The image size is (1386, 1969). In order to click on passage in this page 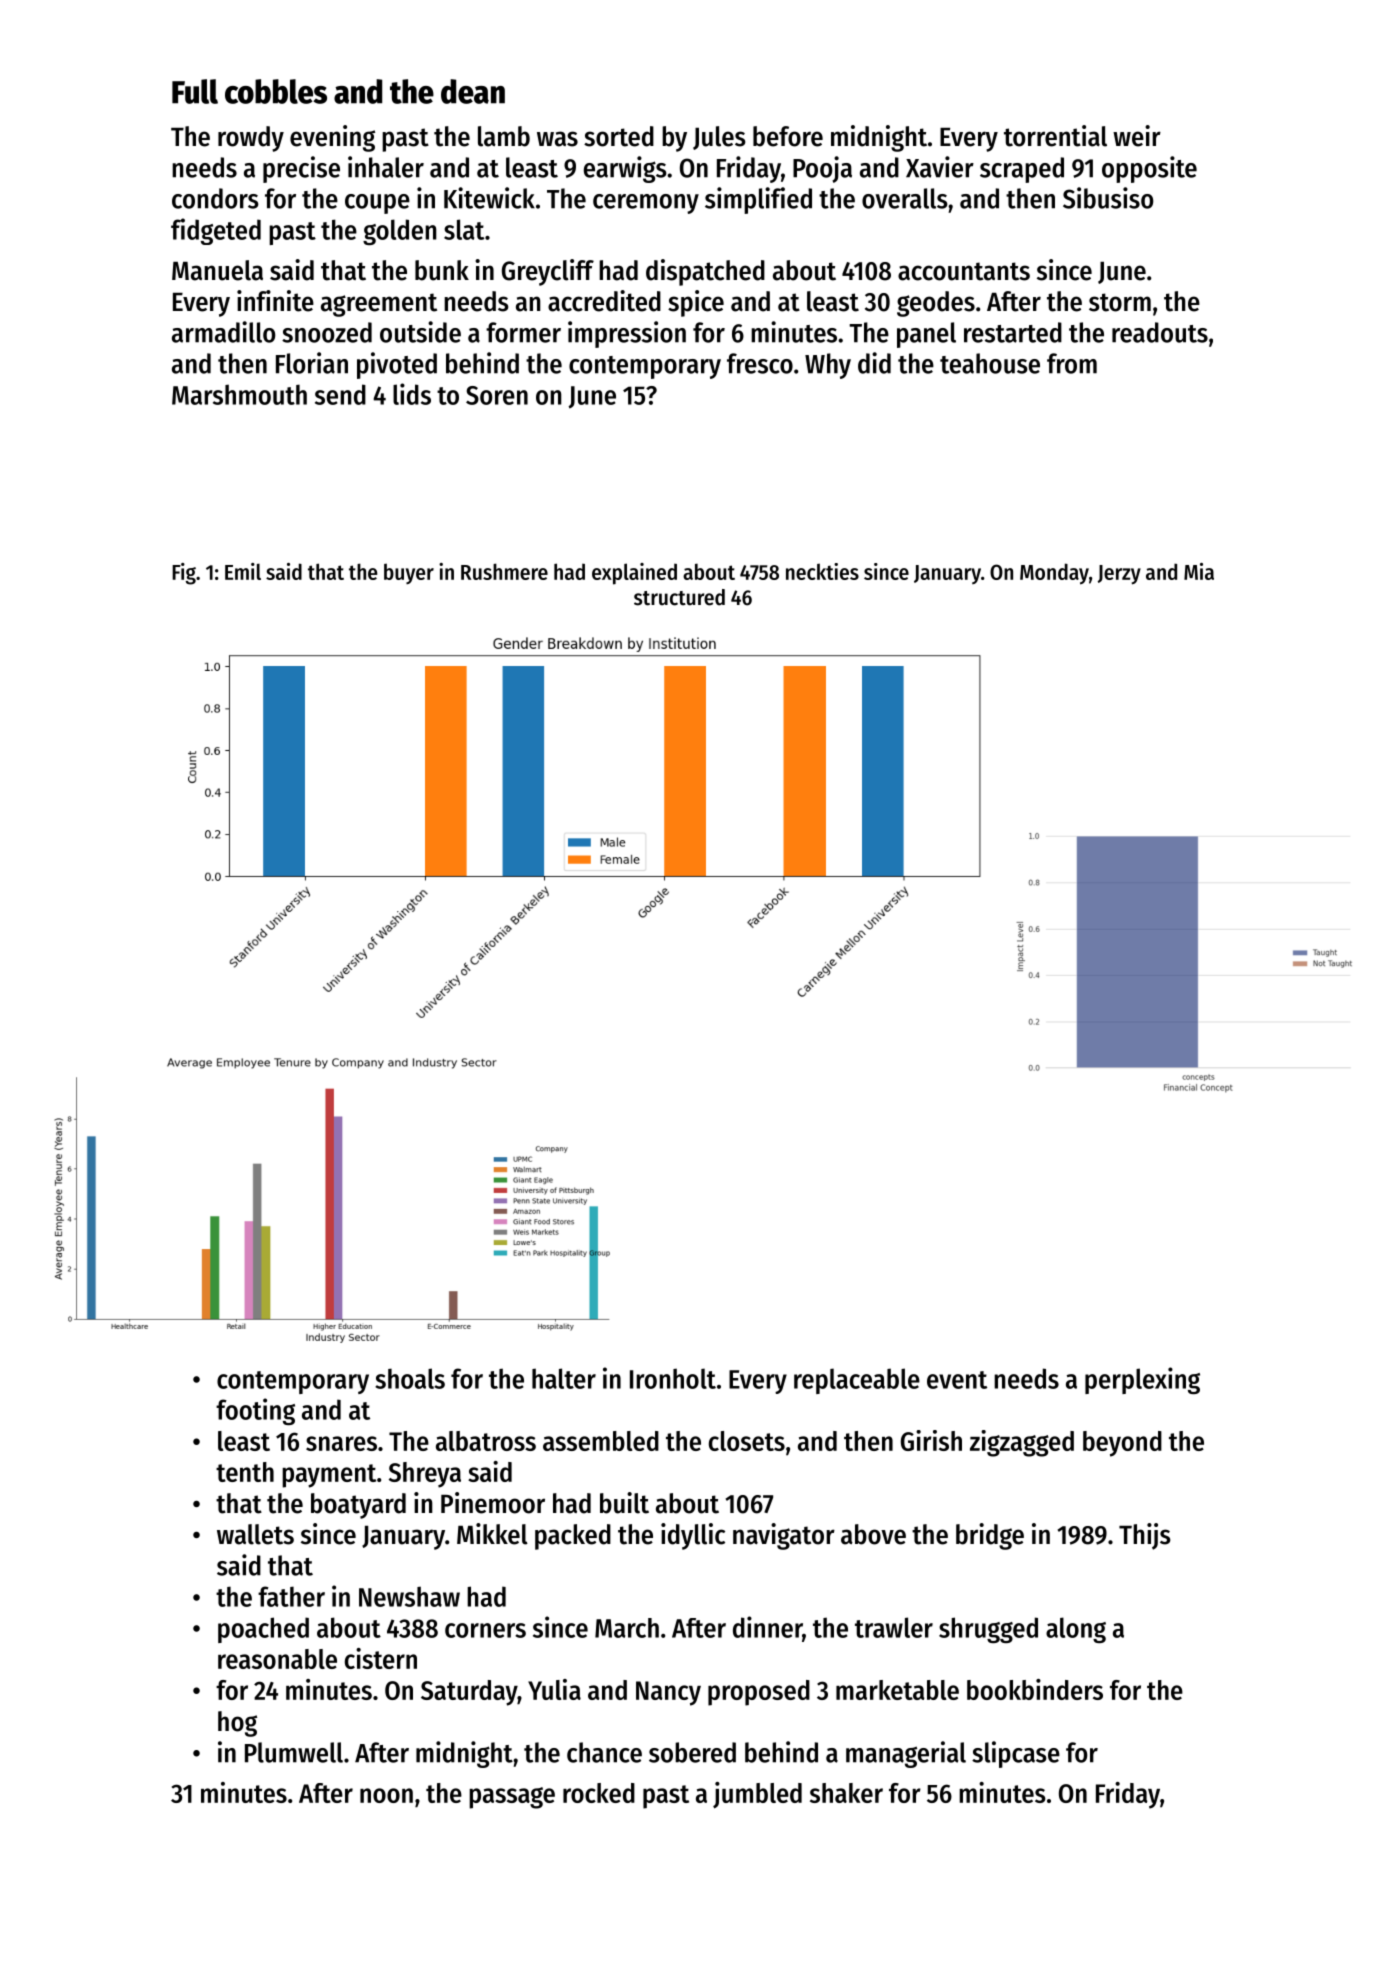, I will do `click(512, 1798)`.
